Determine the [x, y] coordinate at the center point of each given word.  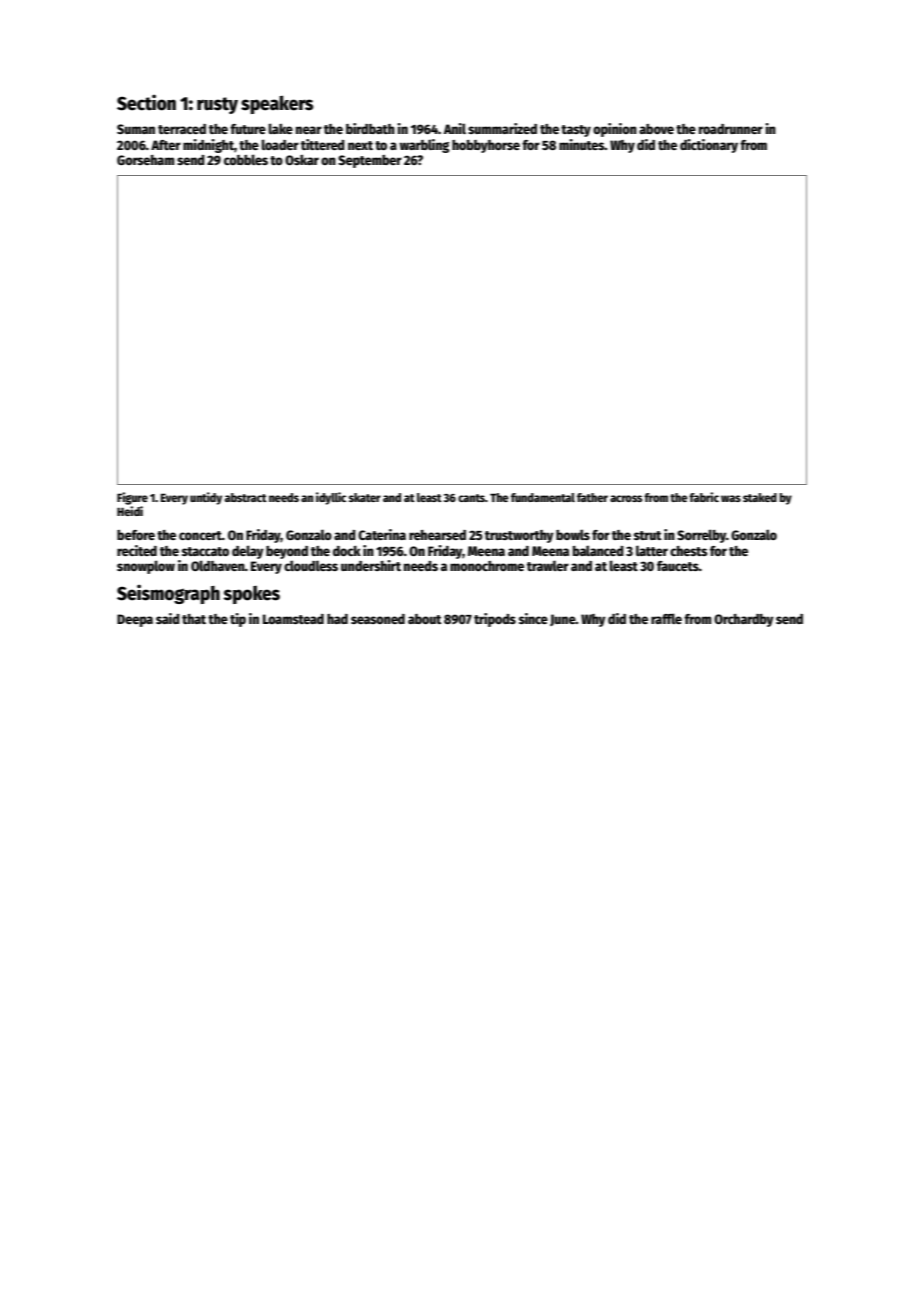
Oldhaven [218, 565]
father [592, 497]
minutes [582, 144]
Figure [132, 498]
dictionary [709, 146]
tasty [576, 131]
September [370, 161]
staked [760, 497]
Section [146, 102]
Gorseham [145, 160]
